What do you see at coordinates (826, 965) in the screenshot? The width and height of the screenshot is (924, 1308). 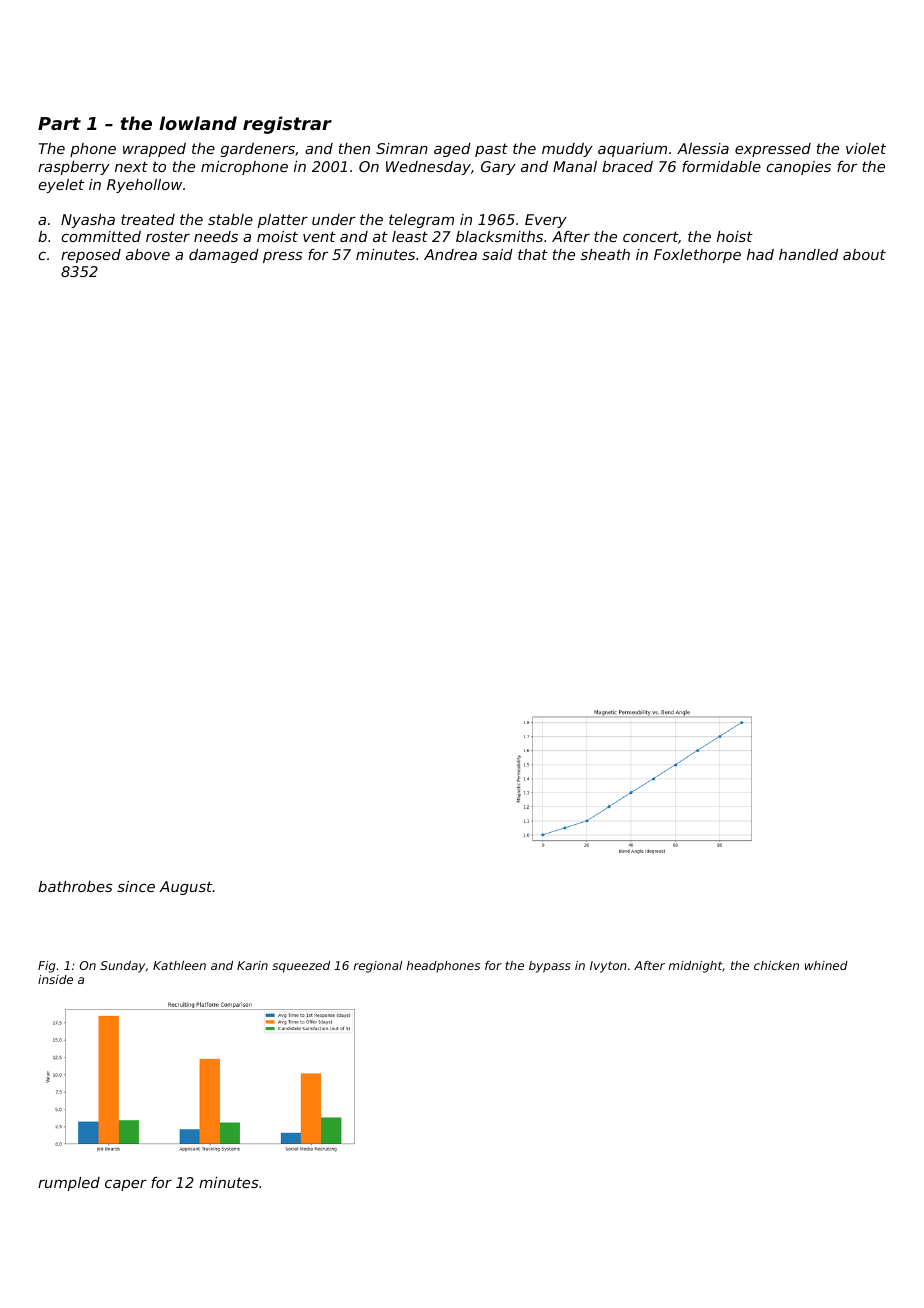 I see `whined` at bounding box center [826, 965].
